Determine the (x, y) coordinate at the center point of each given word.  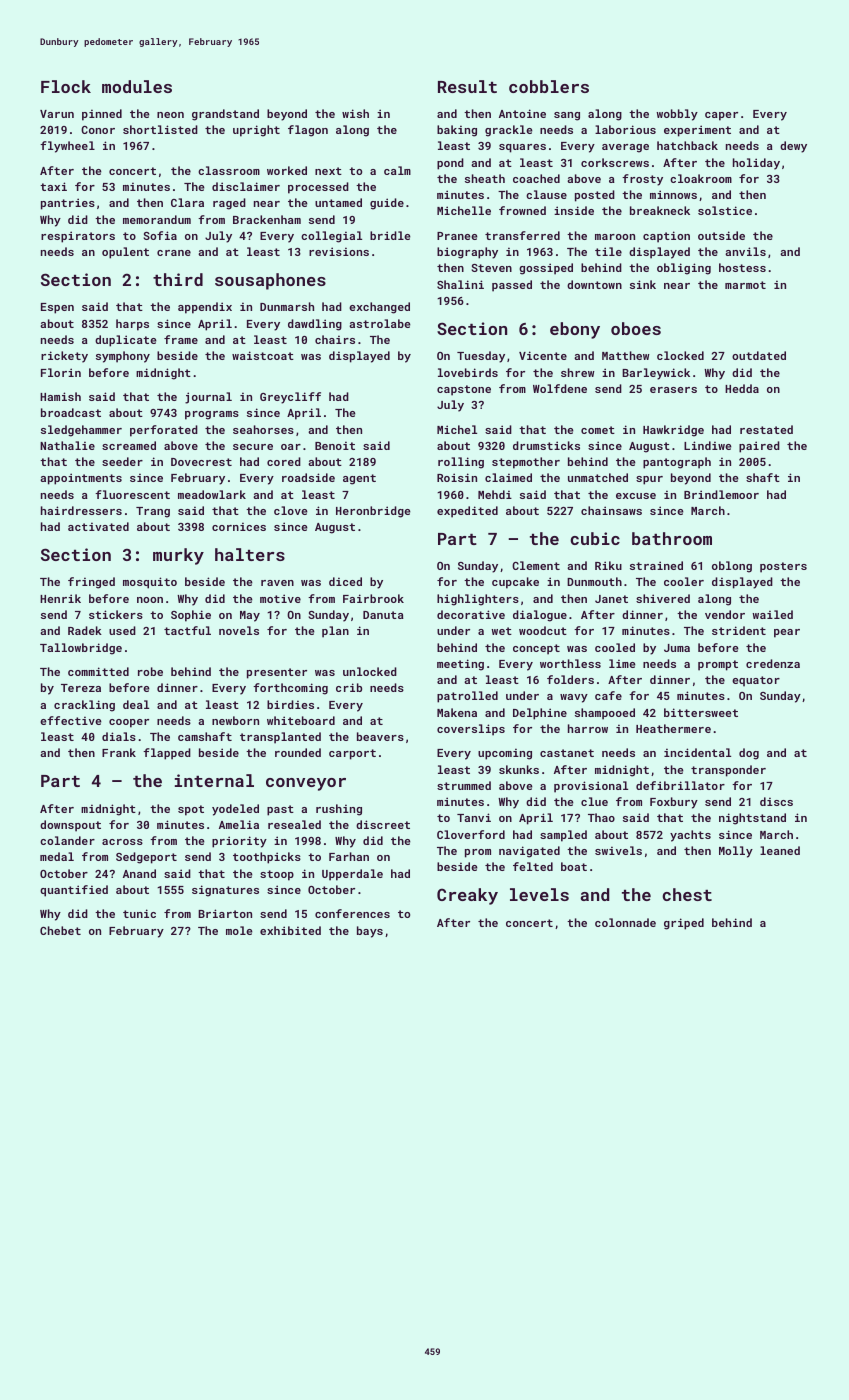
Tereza (81, 688)
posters (783, 567)
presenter (277, 673)
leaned (780, 850)
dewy (793, 147)
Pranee (457, 236)
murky (178, 556)
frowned (522, 210)
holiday (756, 164)
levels (539, 894)
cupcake (515, 583)
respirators (78, 237)
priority (239, 842)
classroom (229, 170)
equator (756, 681)
